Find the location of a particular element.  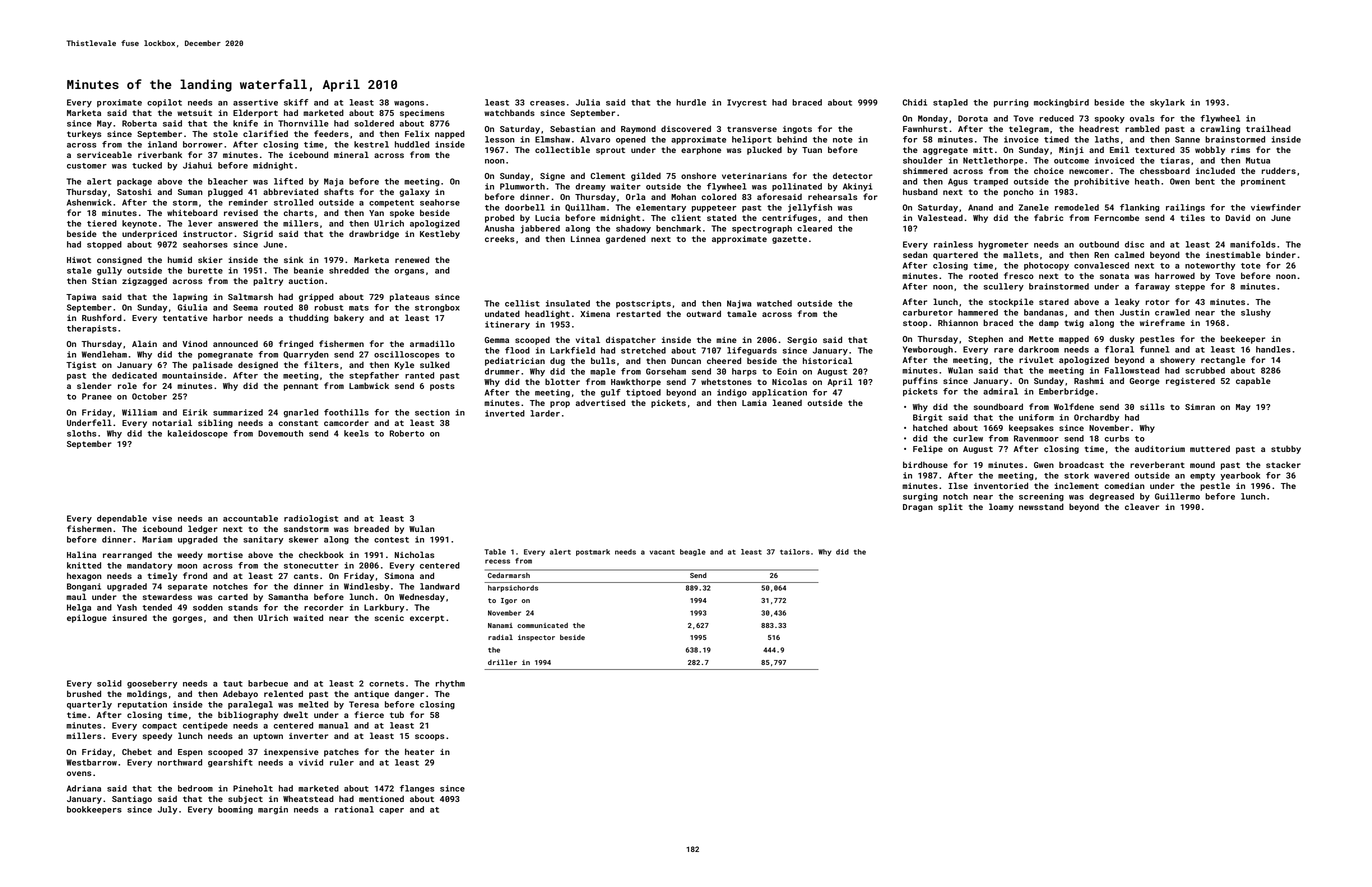

Plumworth is located at coordinates (522, 186).
